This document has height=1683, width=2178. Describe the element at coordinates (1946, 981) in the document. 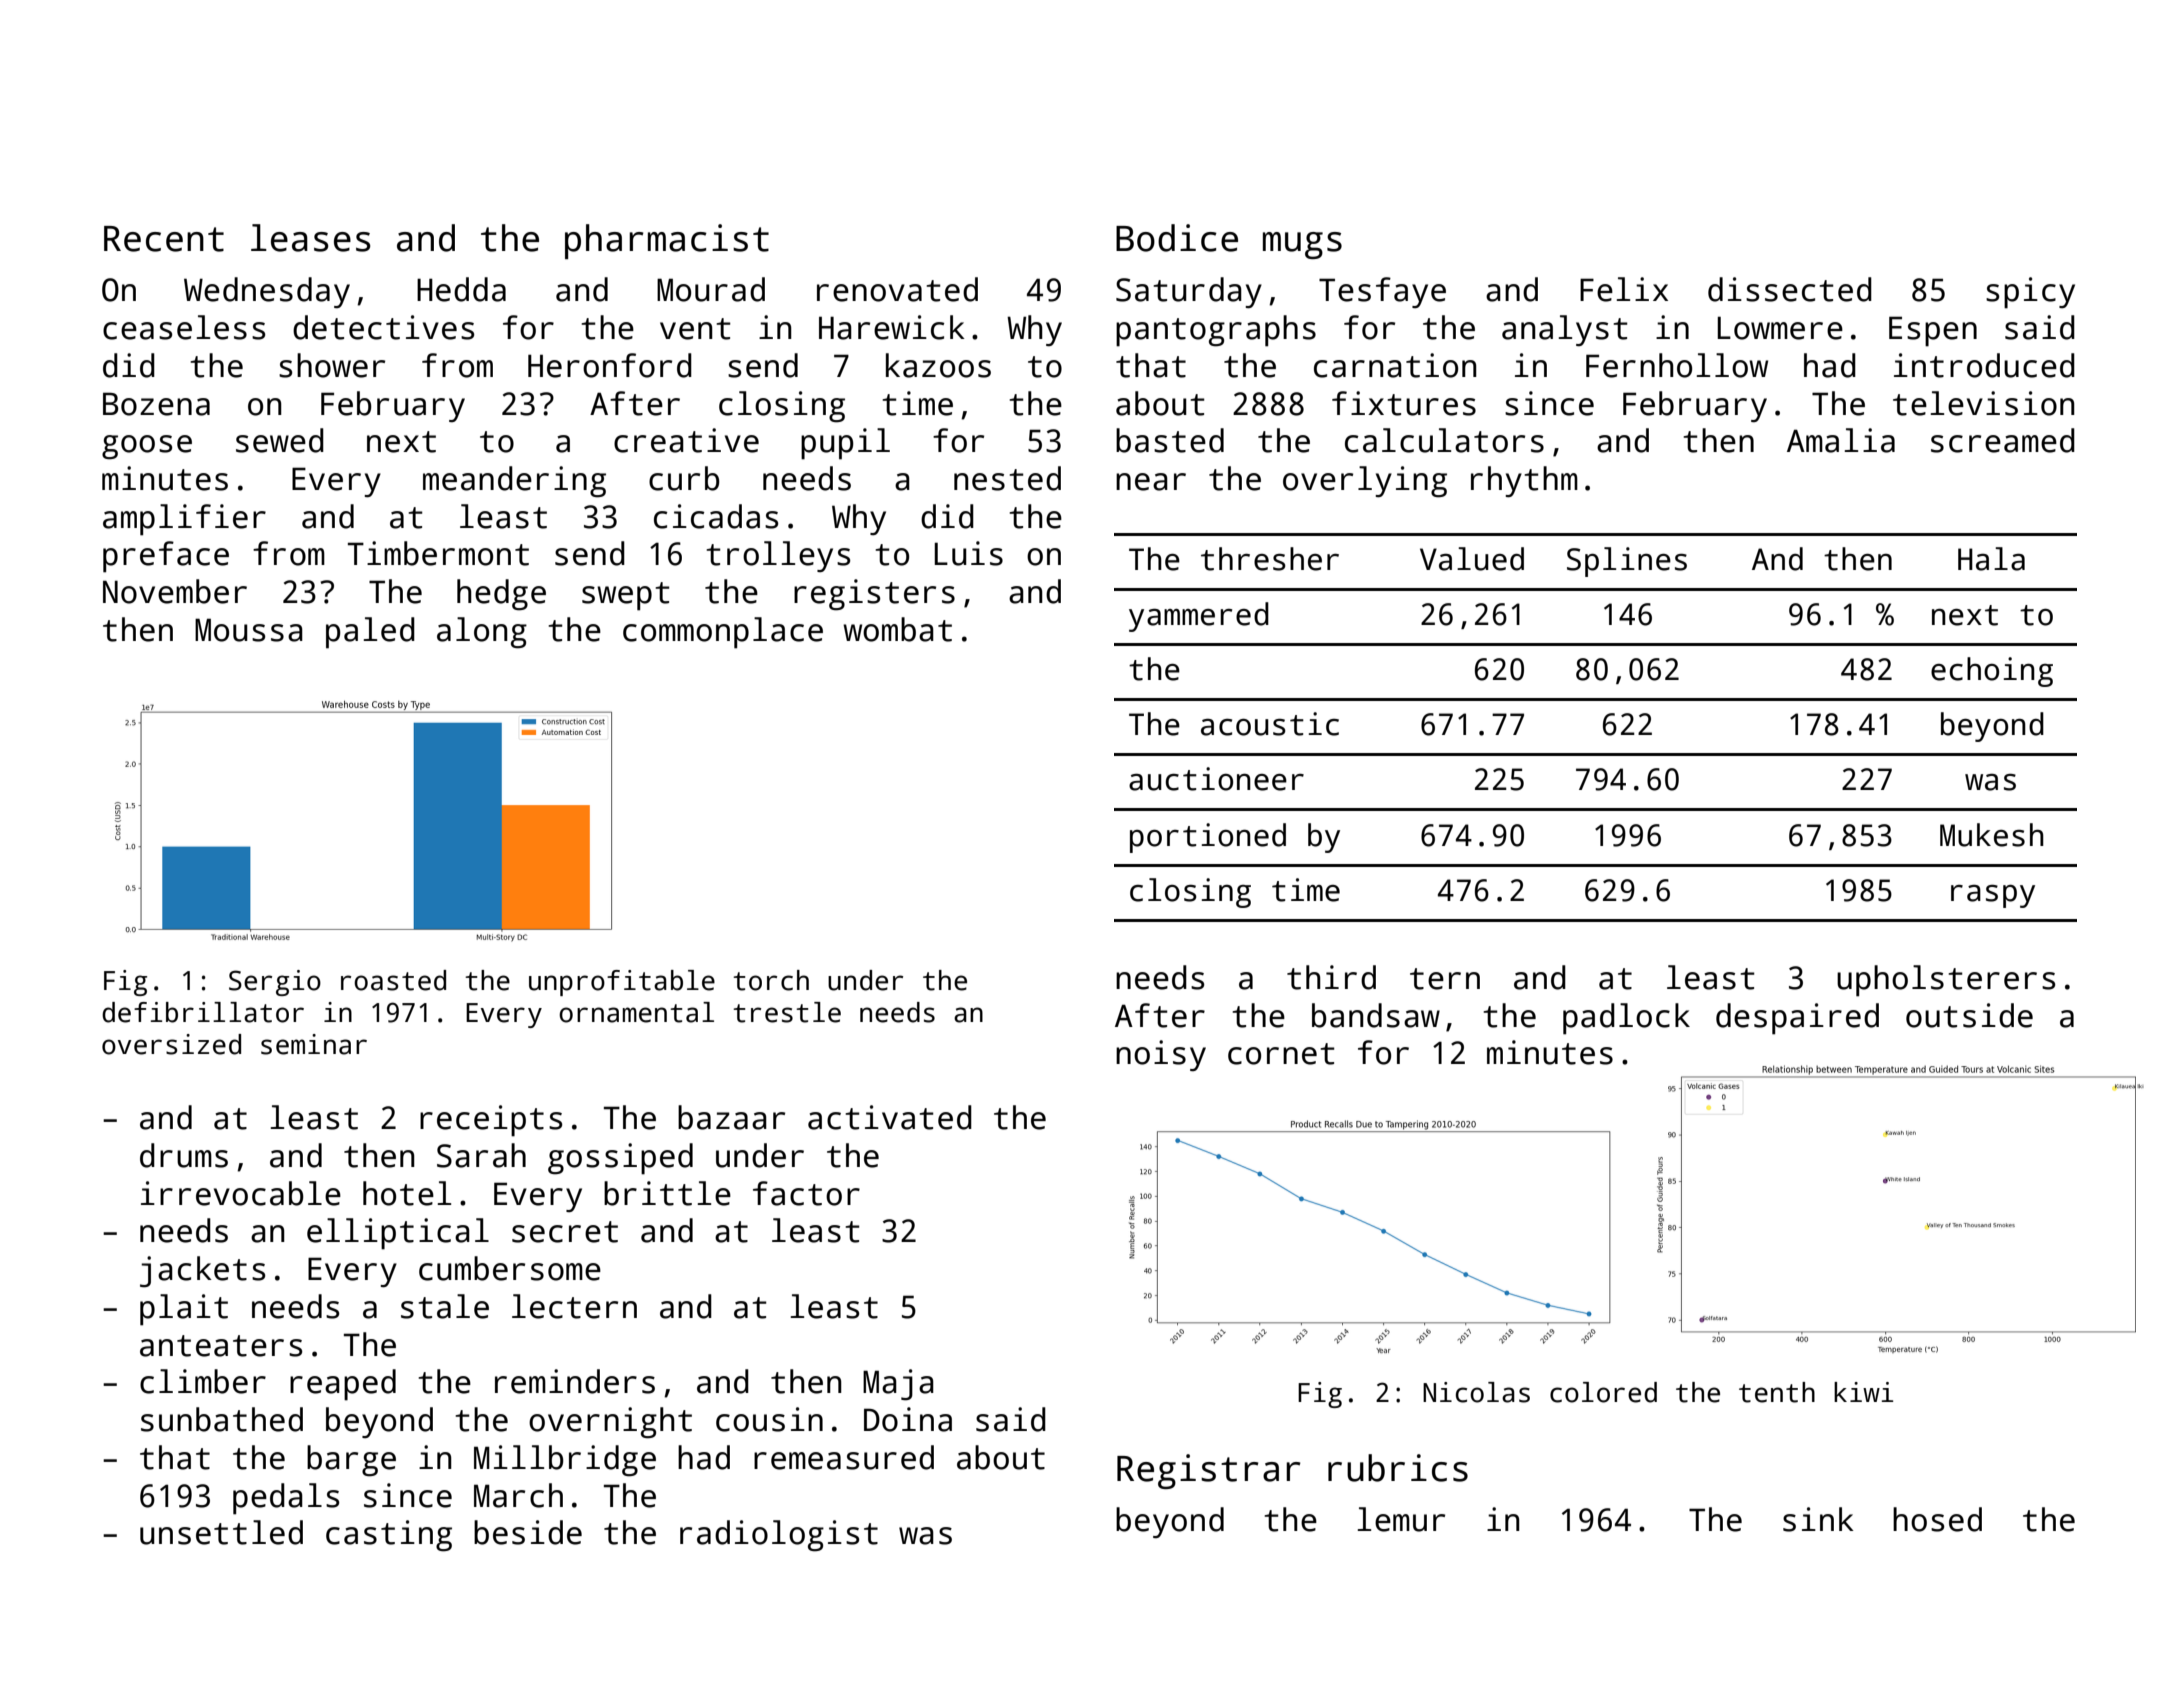

I see `upholsterers` at that location.
